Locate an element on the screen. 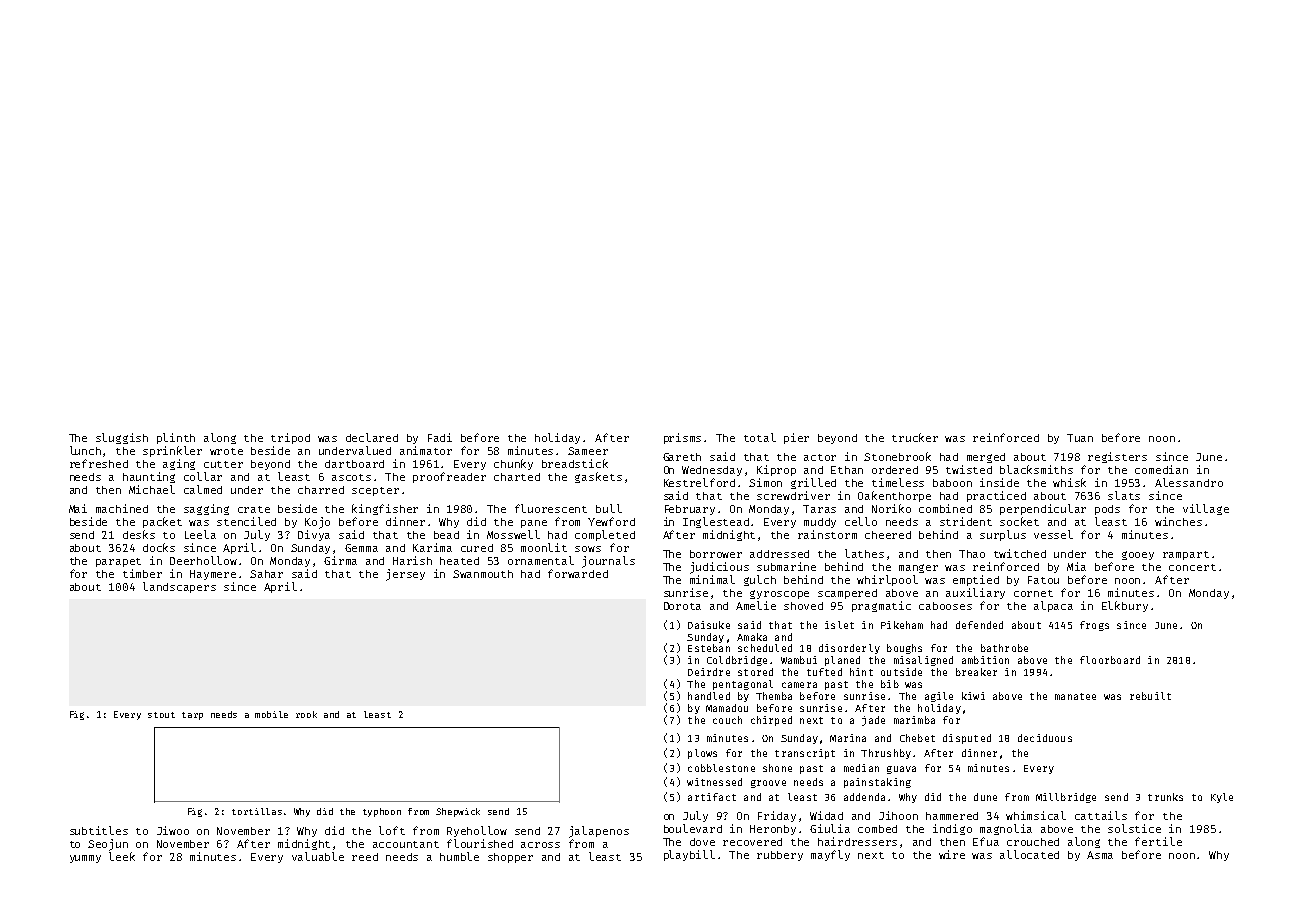 This screenshot has width=1308, height=924. submarine is located at coordinates (786, 566).
